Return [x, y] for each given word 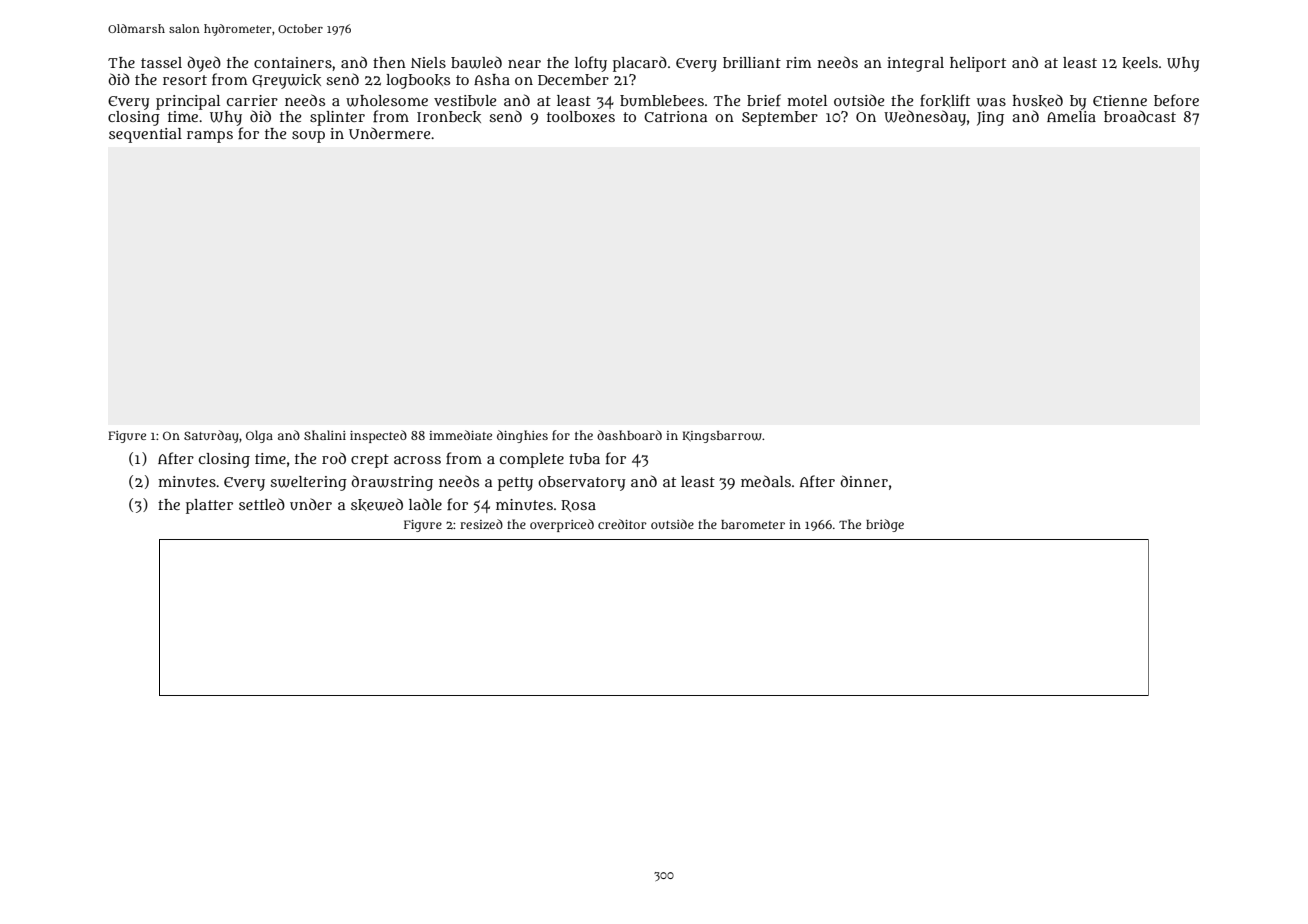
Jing [990, 118]
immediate [460, 435]
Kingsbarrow [722, 437]
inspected [378, 436]
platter [209, 506]
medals [766, 481]
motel [807, 100]
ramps [210, 137]
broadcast [1140, 116]
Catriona [675, 116]
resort [185, 80]
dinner [864, 481]
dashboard [629, 435]
